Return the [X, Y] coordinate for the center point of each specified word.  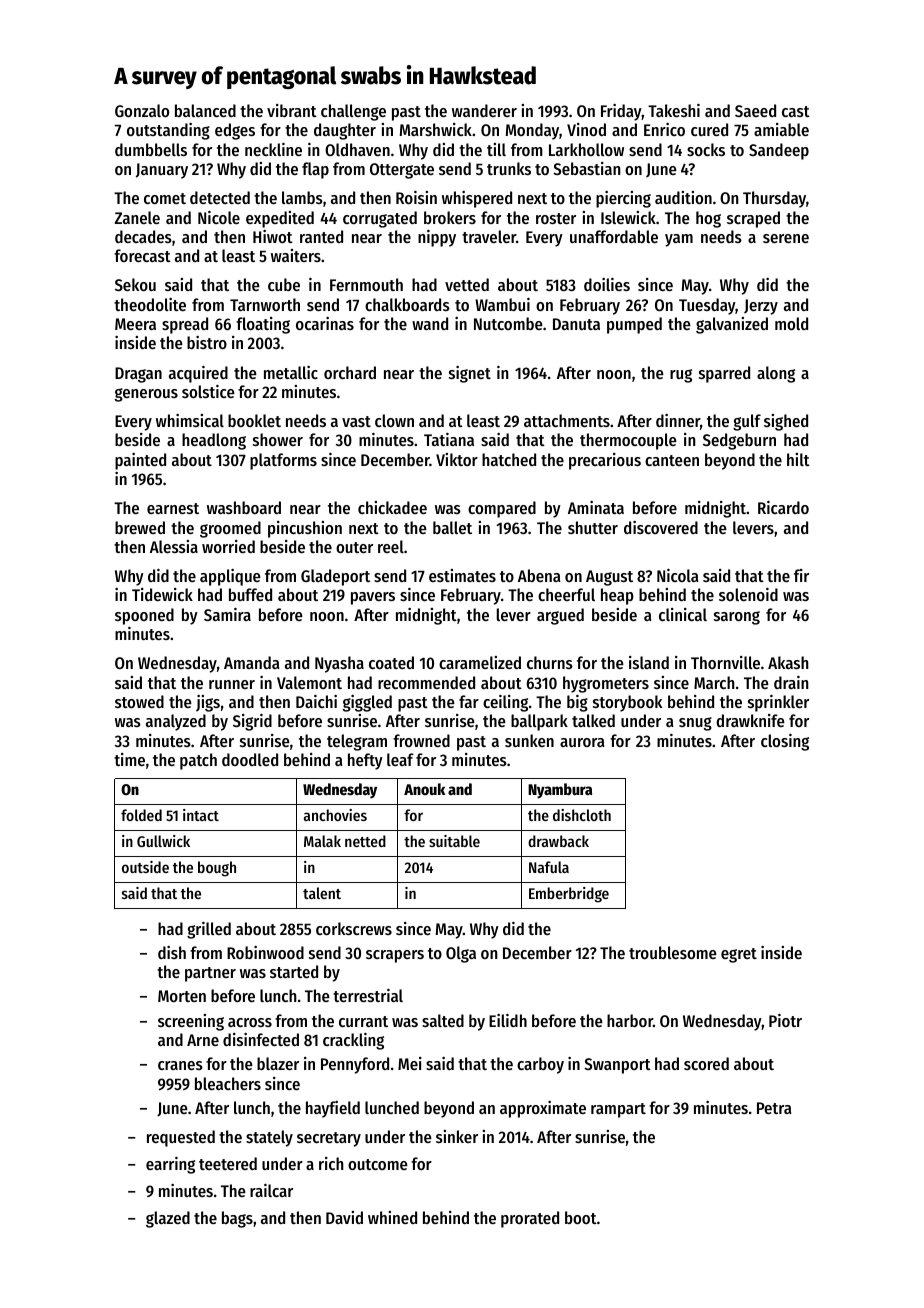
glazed [168, 1219]
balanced [205, 110]
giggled [367, 703]
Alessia [174, 546]
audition [683, 197]
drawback [558, 841]
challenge [353, 112]
